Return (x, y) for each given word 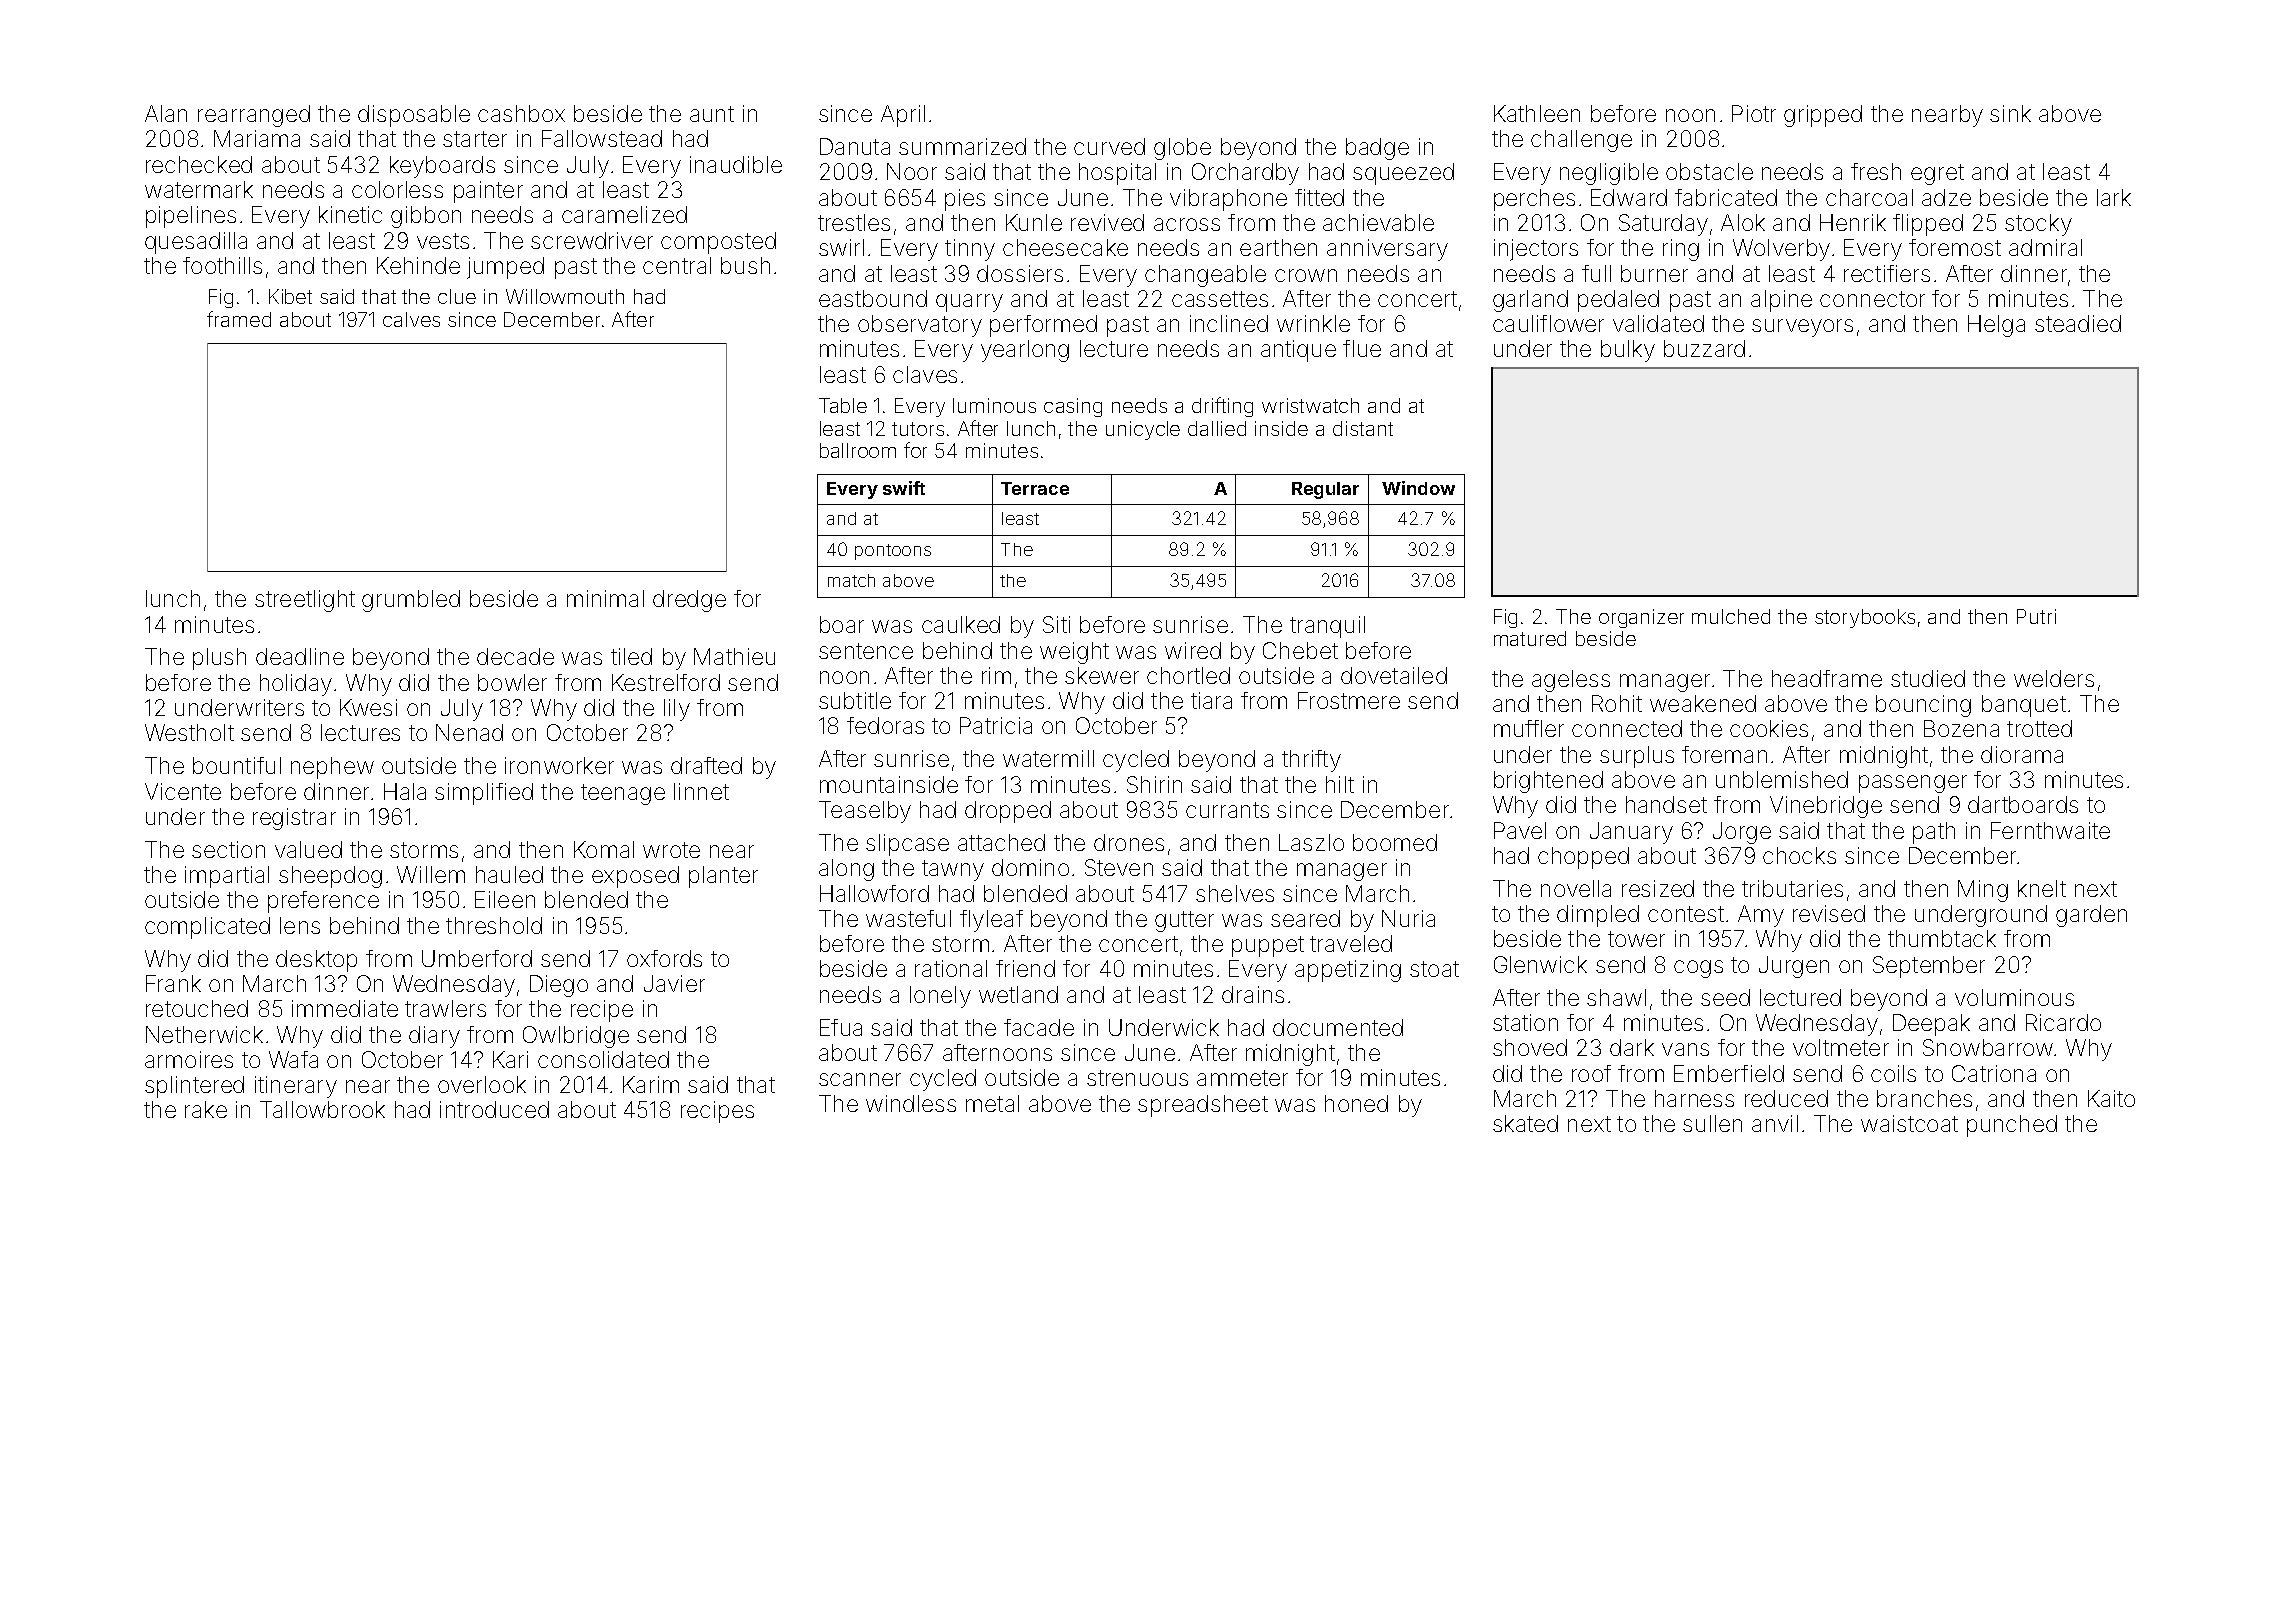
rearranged (254, 116)
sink (2010, 113)
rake (206, 1109)
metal (992, 1103)
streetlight (305, 601)
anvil (1775, 1123)
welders (2054, 678)
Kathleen (1537, 113)
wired (1193, 650)
